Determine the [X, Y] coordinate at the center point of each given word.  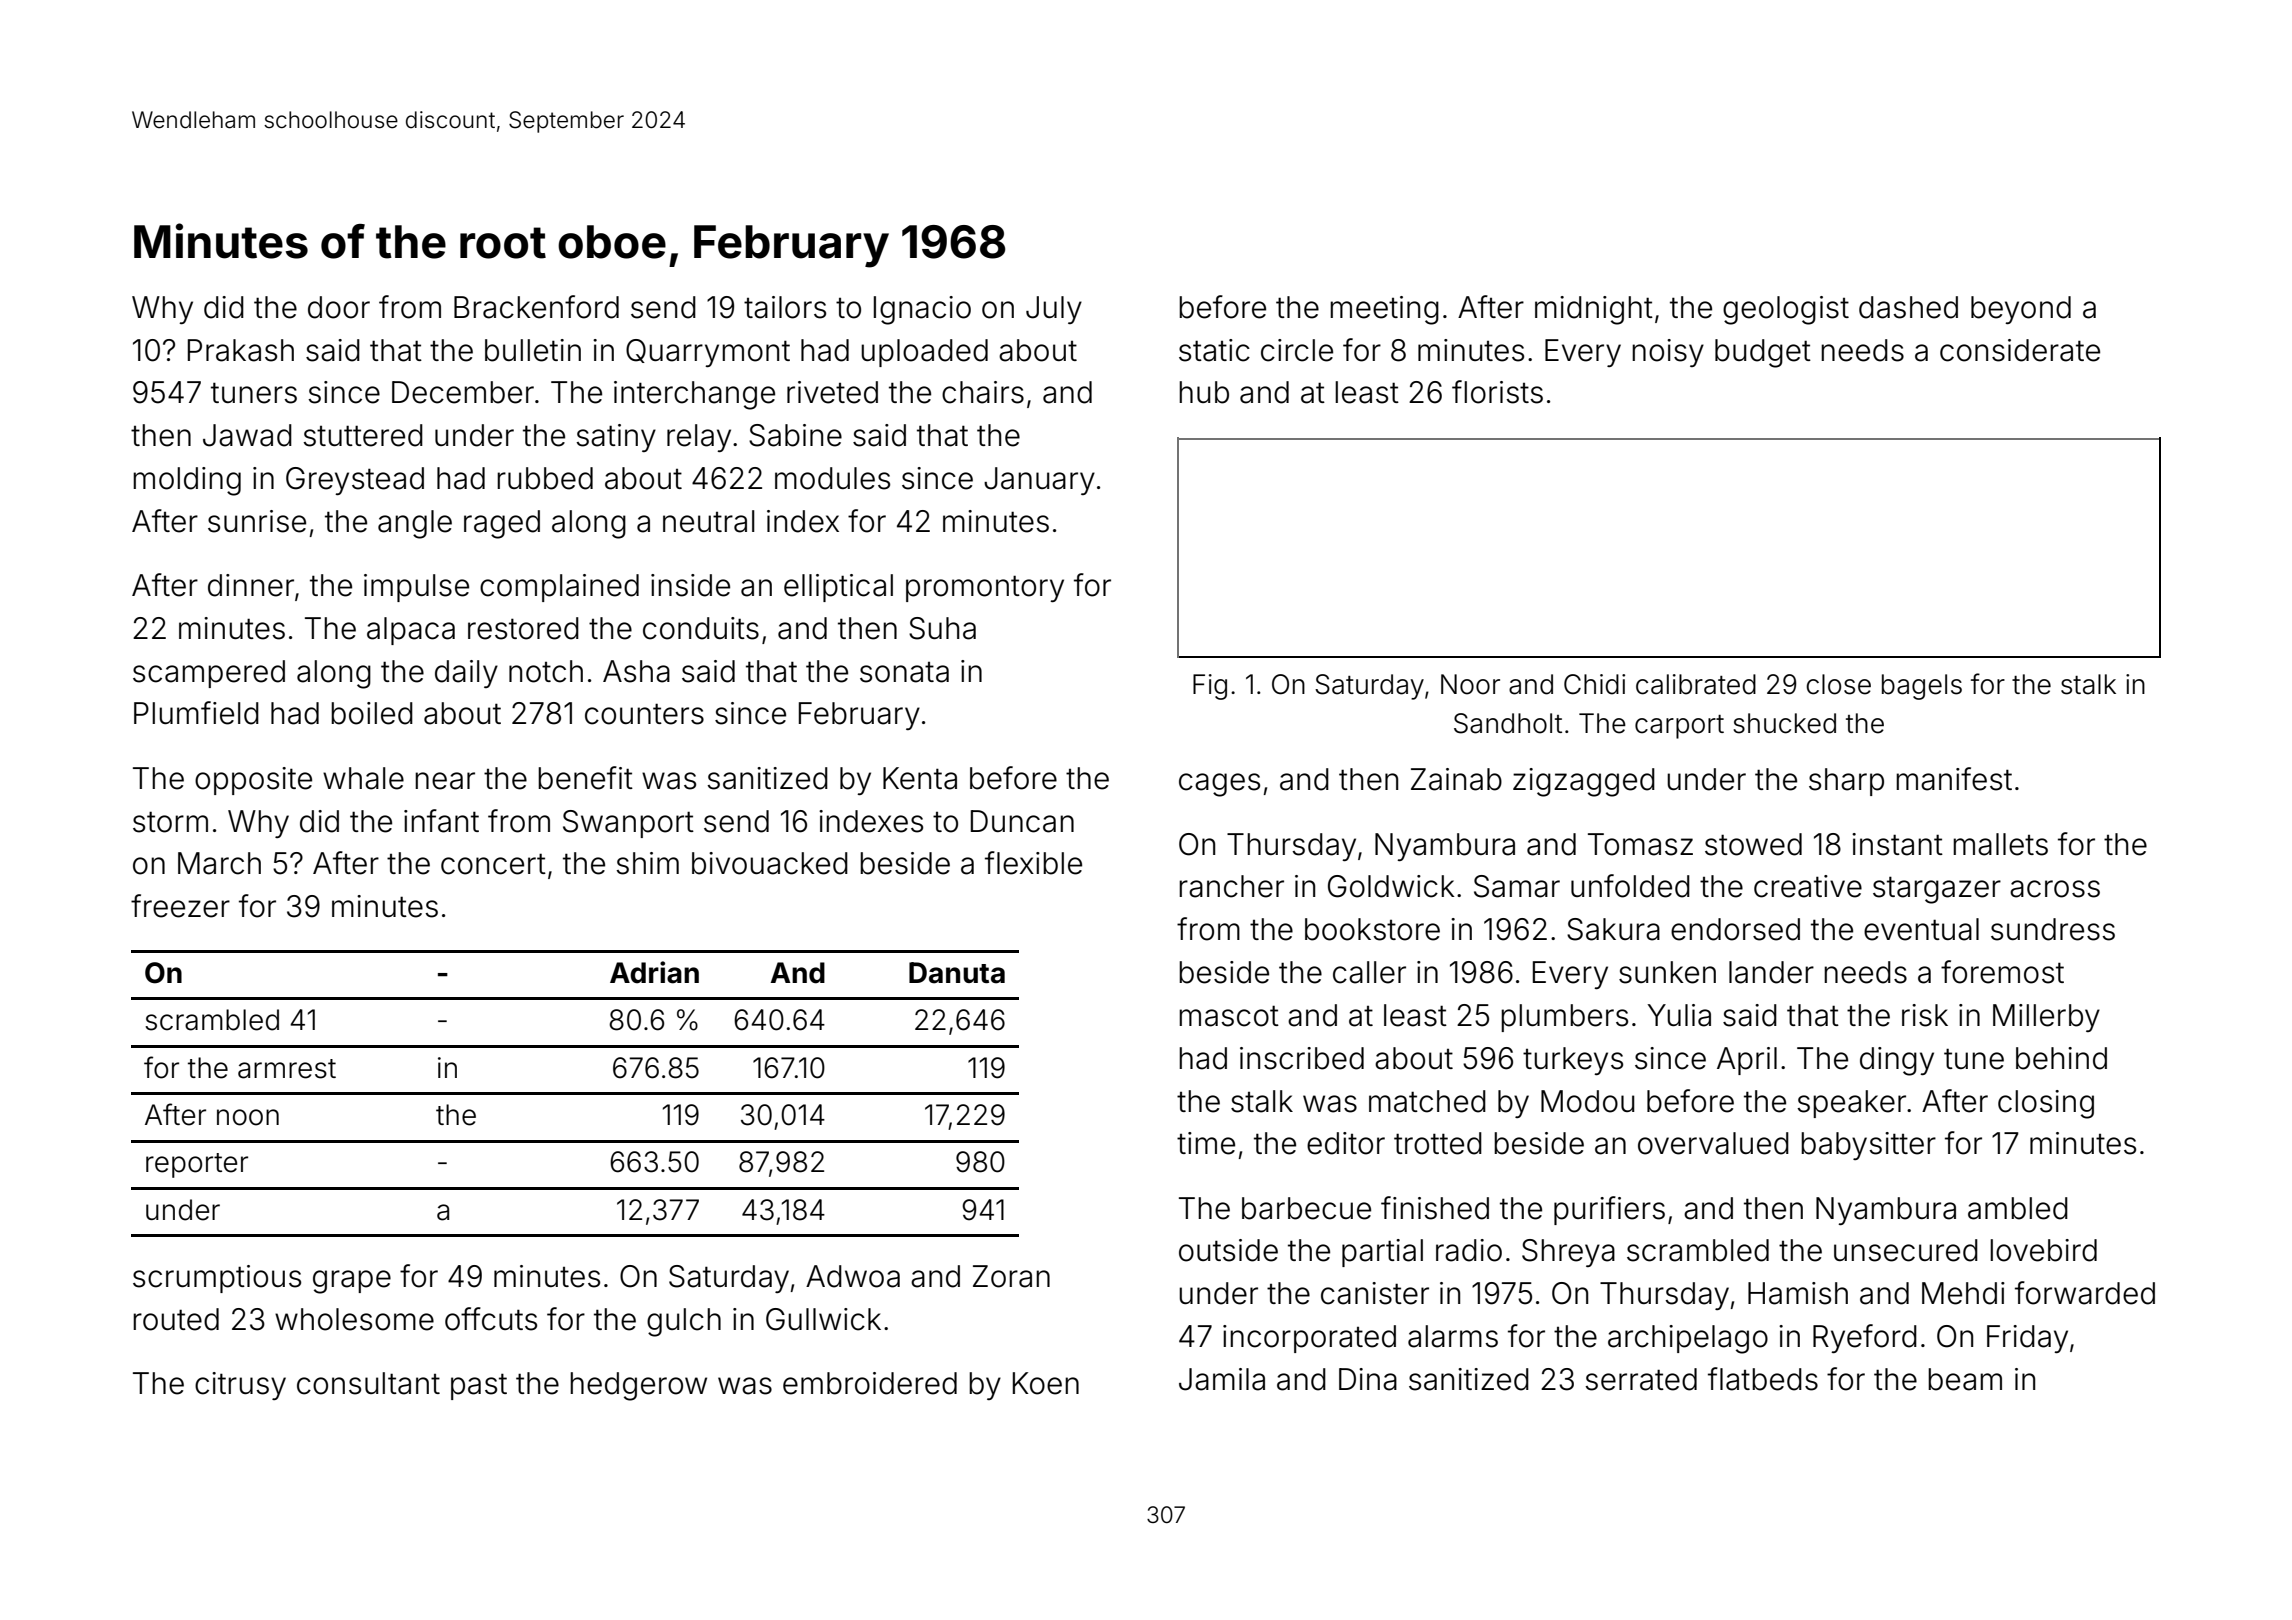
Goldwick [1391, 886]
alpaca [411, 631]
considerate [2020, 350]
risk [1925, 1015]
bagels [1922, 687]
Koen [1046, 1383]
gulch [684, 1322]
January [1039, 481]
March [219, 863]
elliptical [838, 588]
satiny [616, 438]
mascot [1229, 1016]
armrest [287, 1069]
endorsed [1735, 929]
